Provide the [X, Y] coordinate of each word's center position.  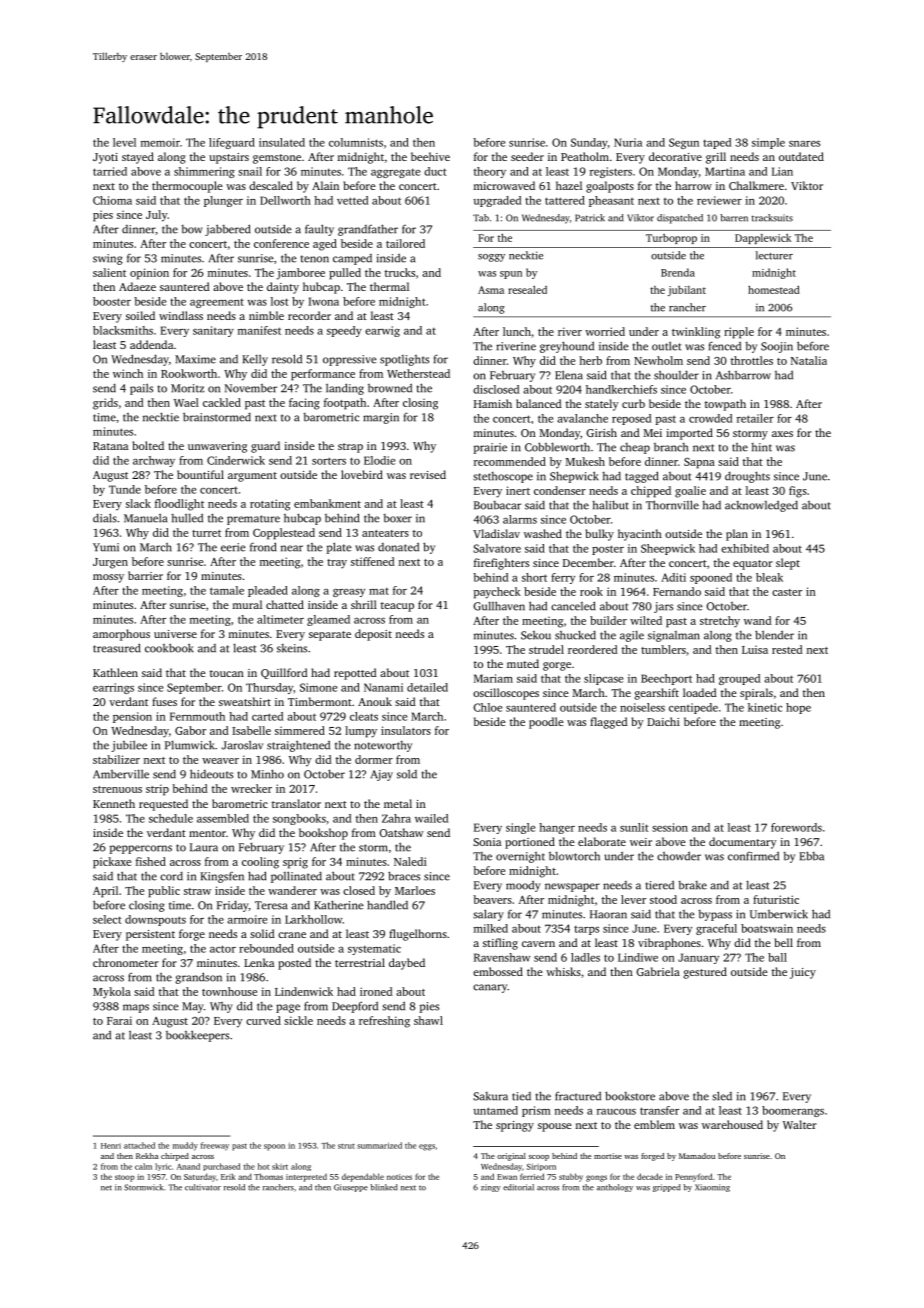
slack [138, 503]
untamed [496, 1110]
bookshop [323, 834]
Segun [684, 143]
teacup [397, 607]
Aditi [673, 577]
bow [192, 229]
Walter [800, 1124]
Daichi [663, 721]
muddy [185, 1146]
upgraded [497, 201]
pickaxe [112, 863]
